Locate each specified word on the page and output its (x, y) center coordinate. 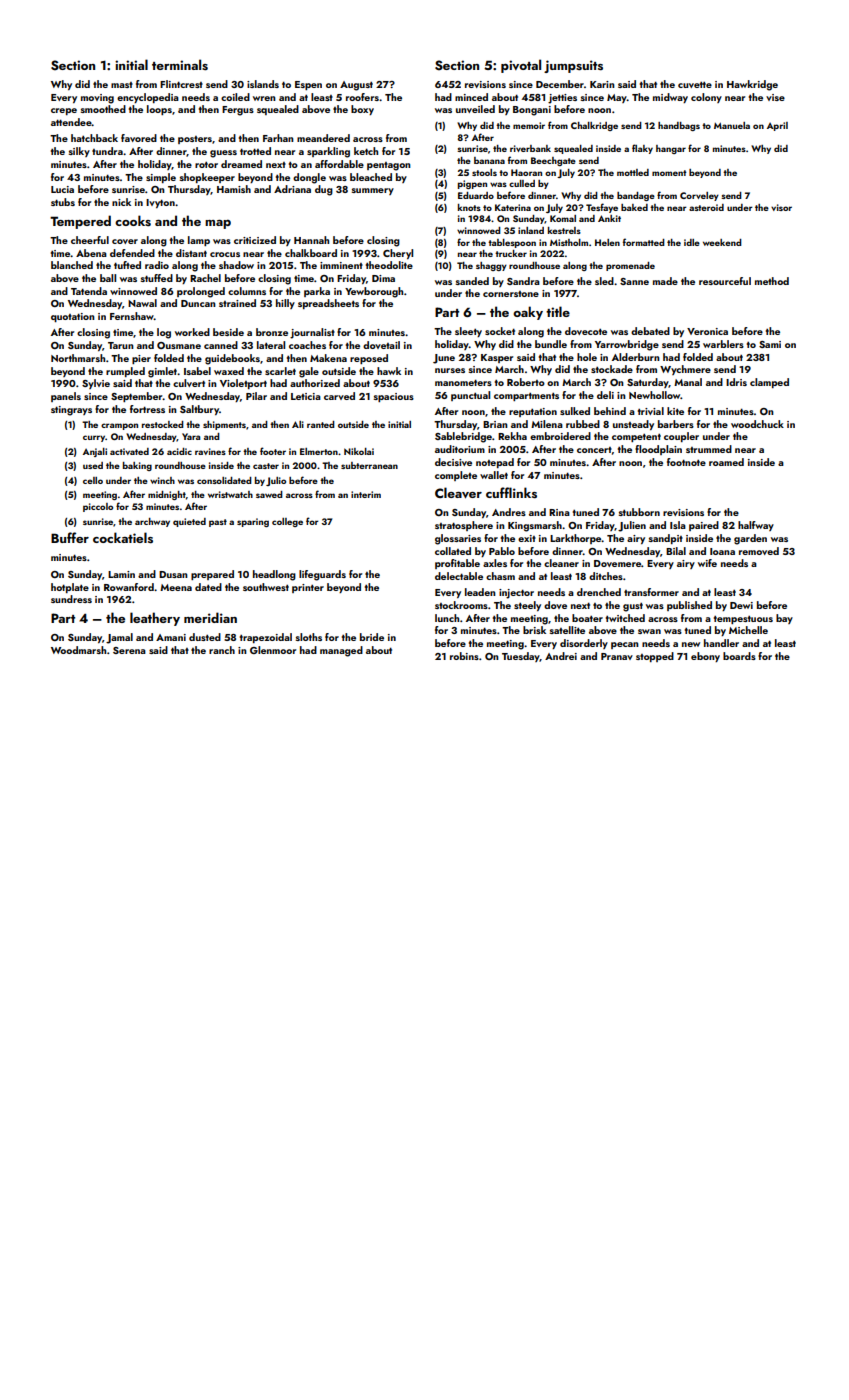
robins (464, 656)
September (137, 397)
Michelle (748, 630)
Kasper (497, 358)
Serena (129, 650)
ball (108, 278)
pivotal (521, 66)
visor (781, 207)
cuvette (695, 85)
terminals (180, 65)
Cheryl (398, 254)
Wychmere (685, 370)
